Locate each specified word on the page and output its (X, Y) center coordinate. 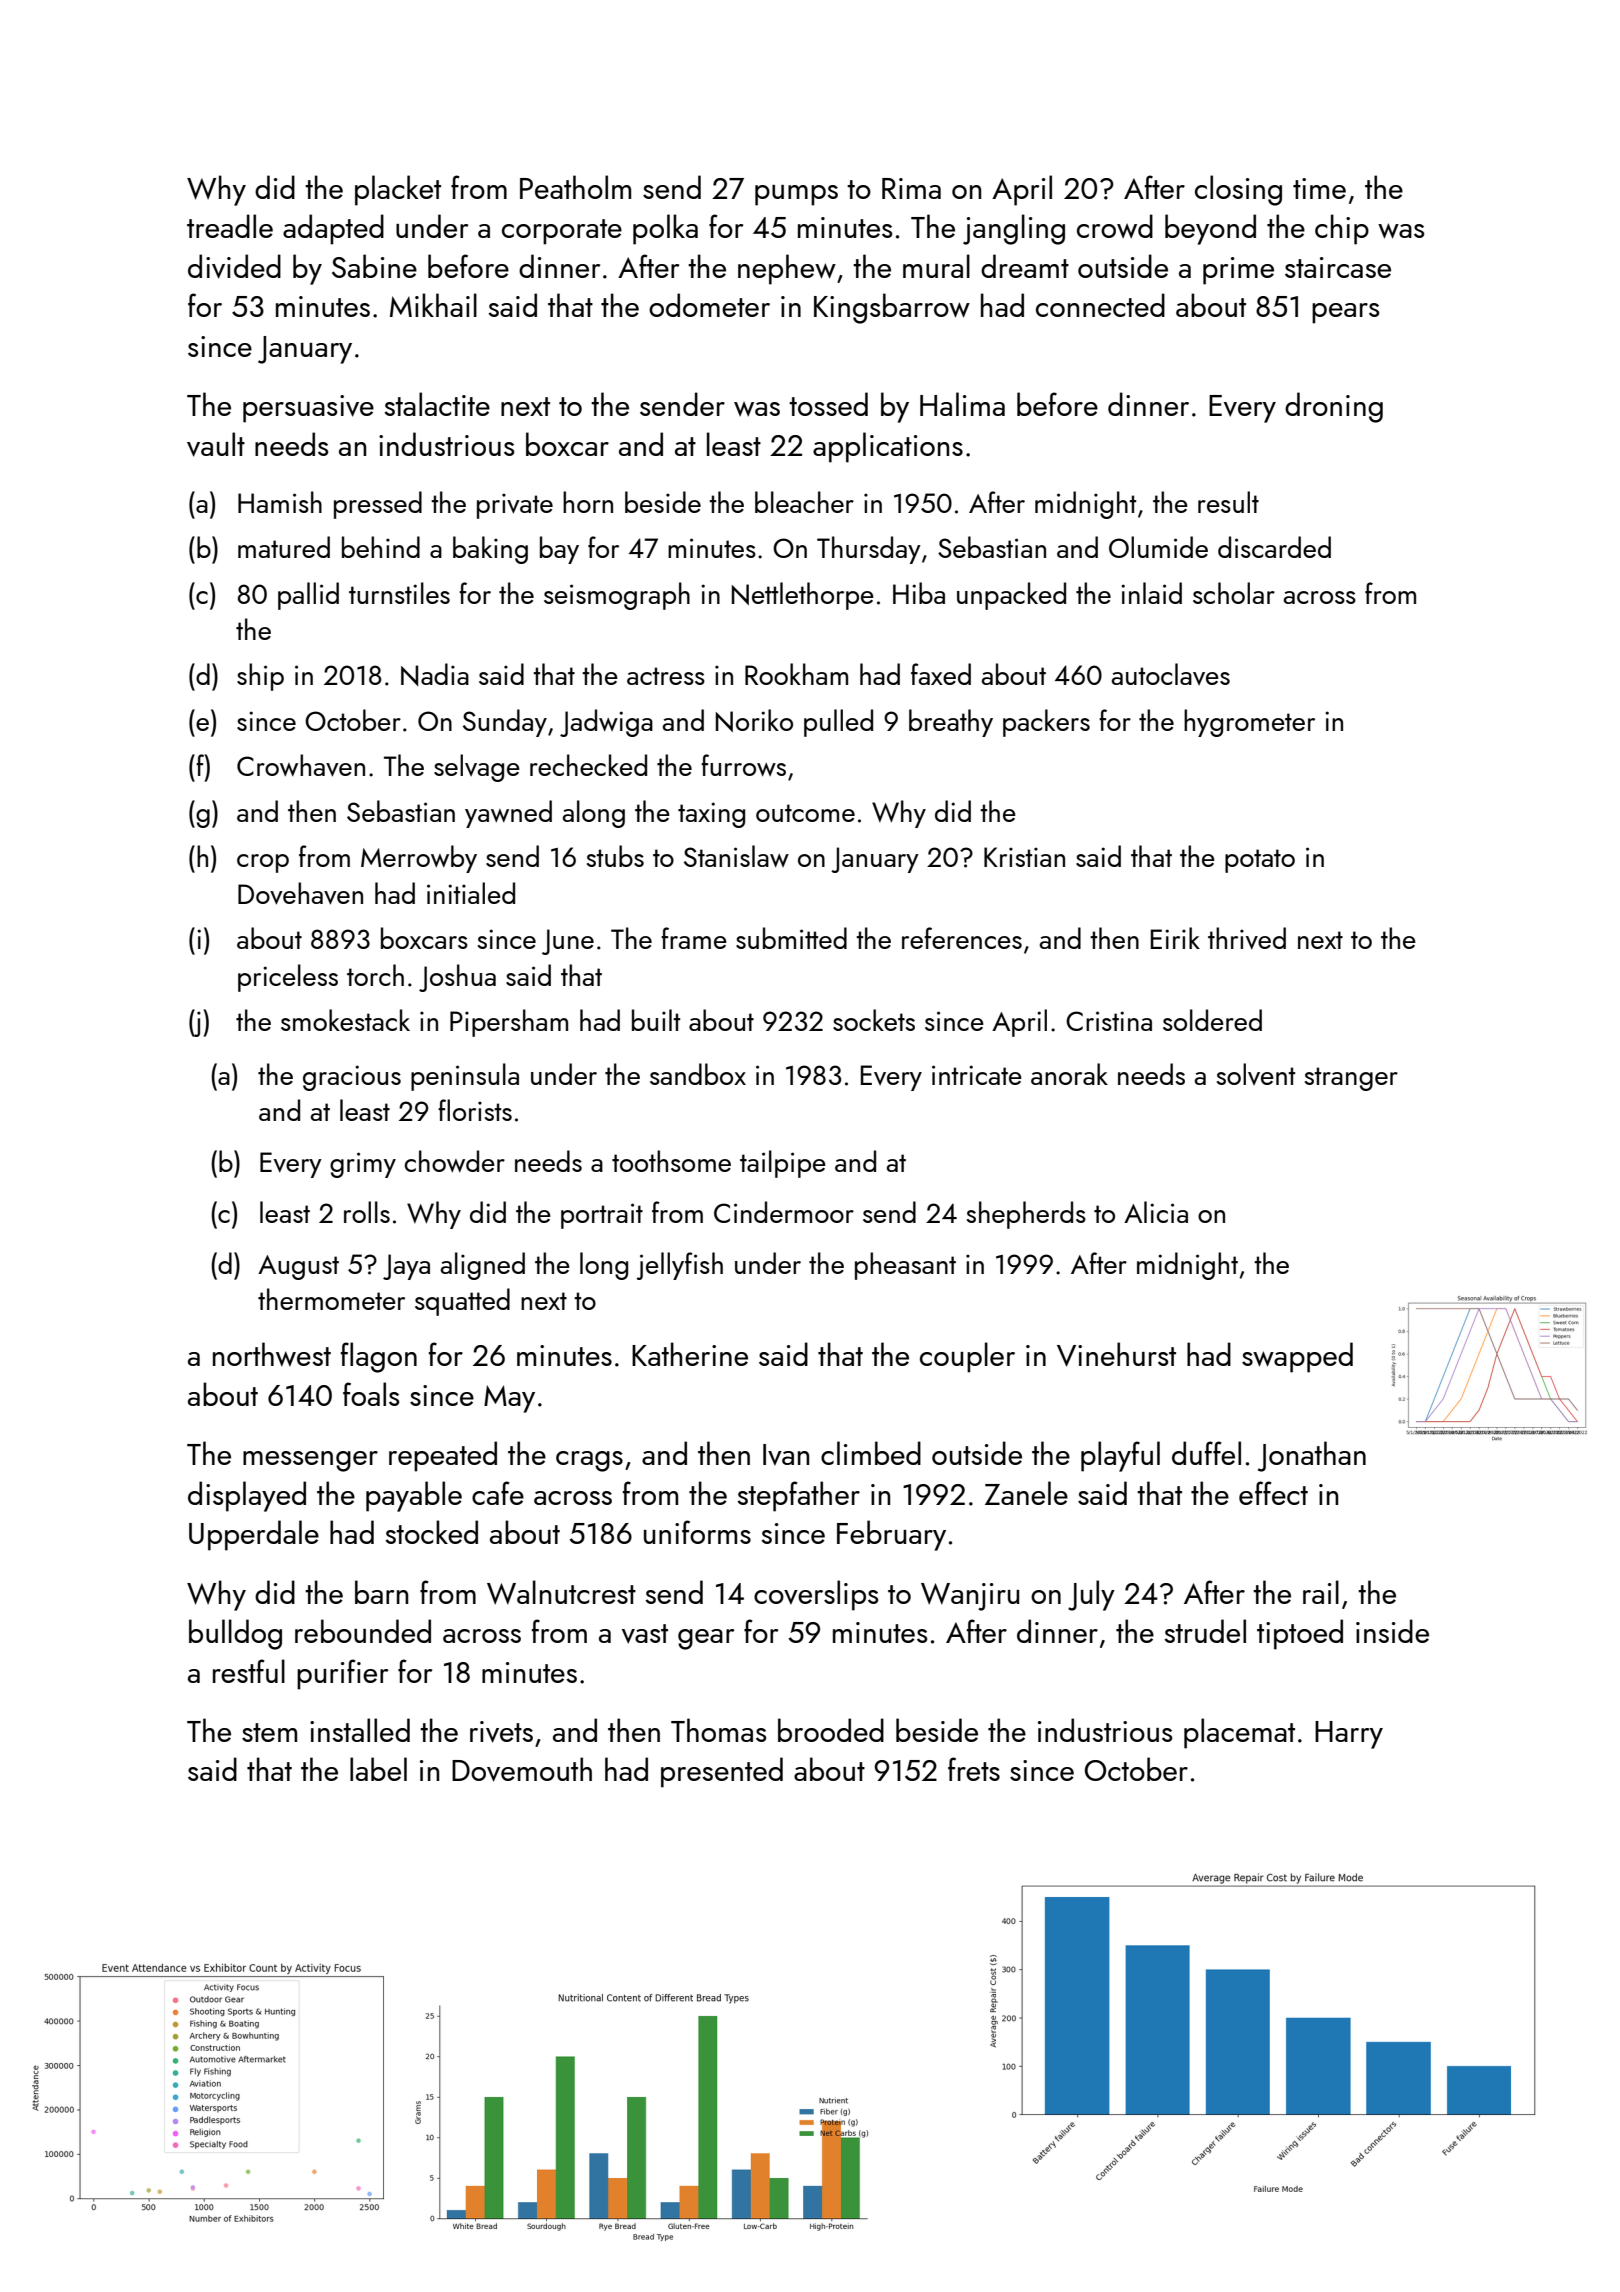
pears (1345, 313)
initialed (471, 893)
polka (665, 229)
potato (1260, 861)
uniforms (697, 1532)
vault (216, 444)
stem (269, 1732)
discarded (1274, 547)
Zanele (1026, 1493)
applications (888, 447)
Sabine (374, 266)
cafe (498, 1493)
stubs (615, 856)
